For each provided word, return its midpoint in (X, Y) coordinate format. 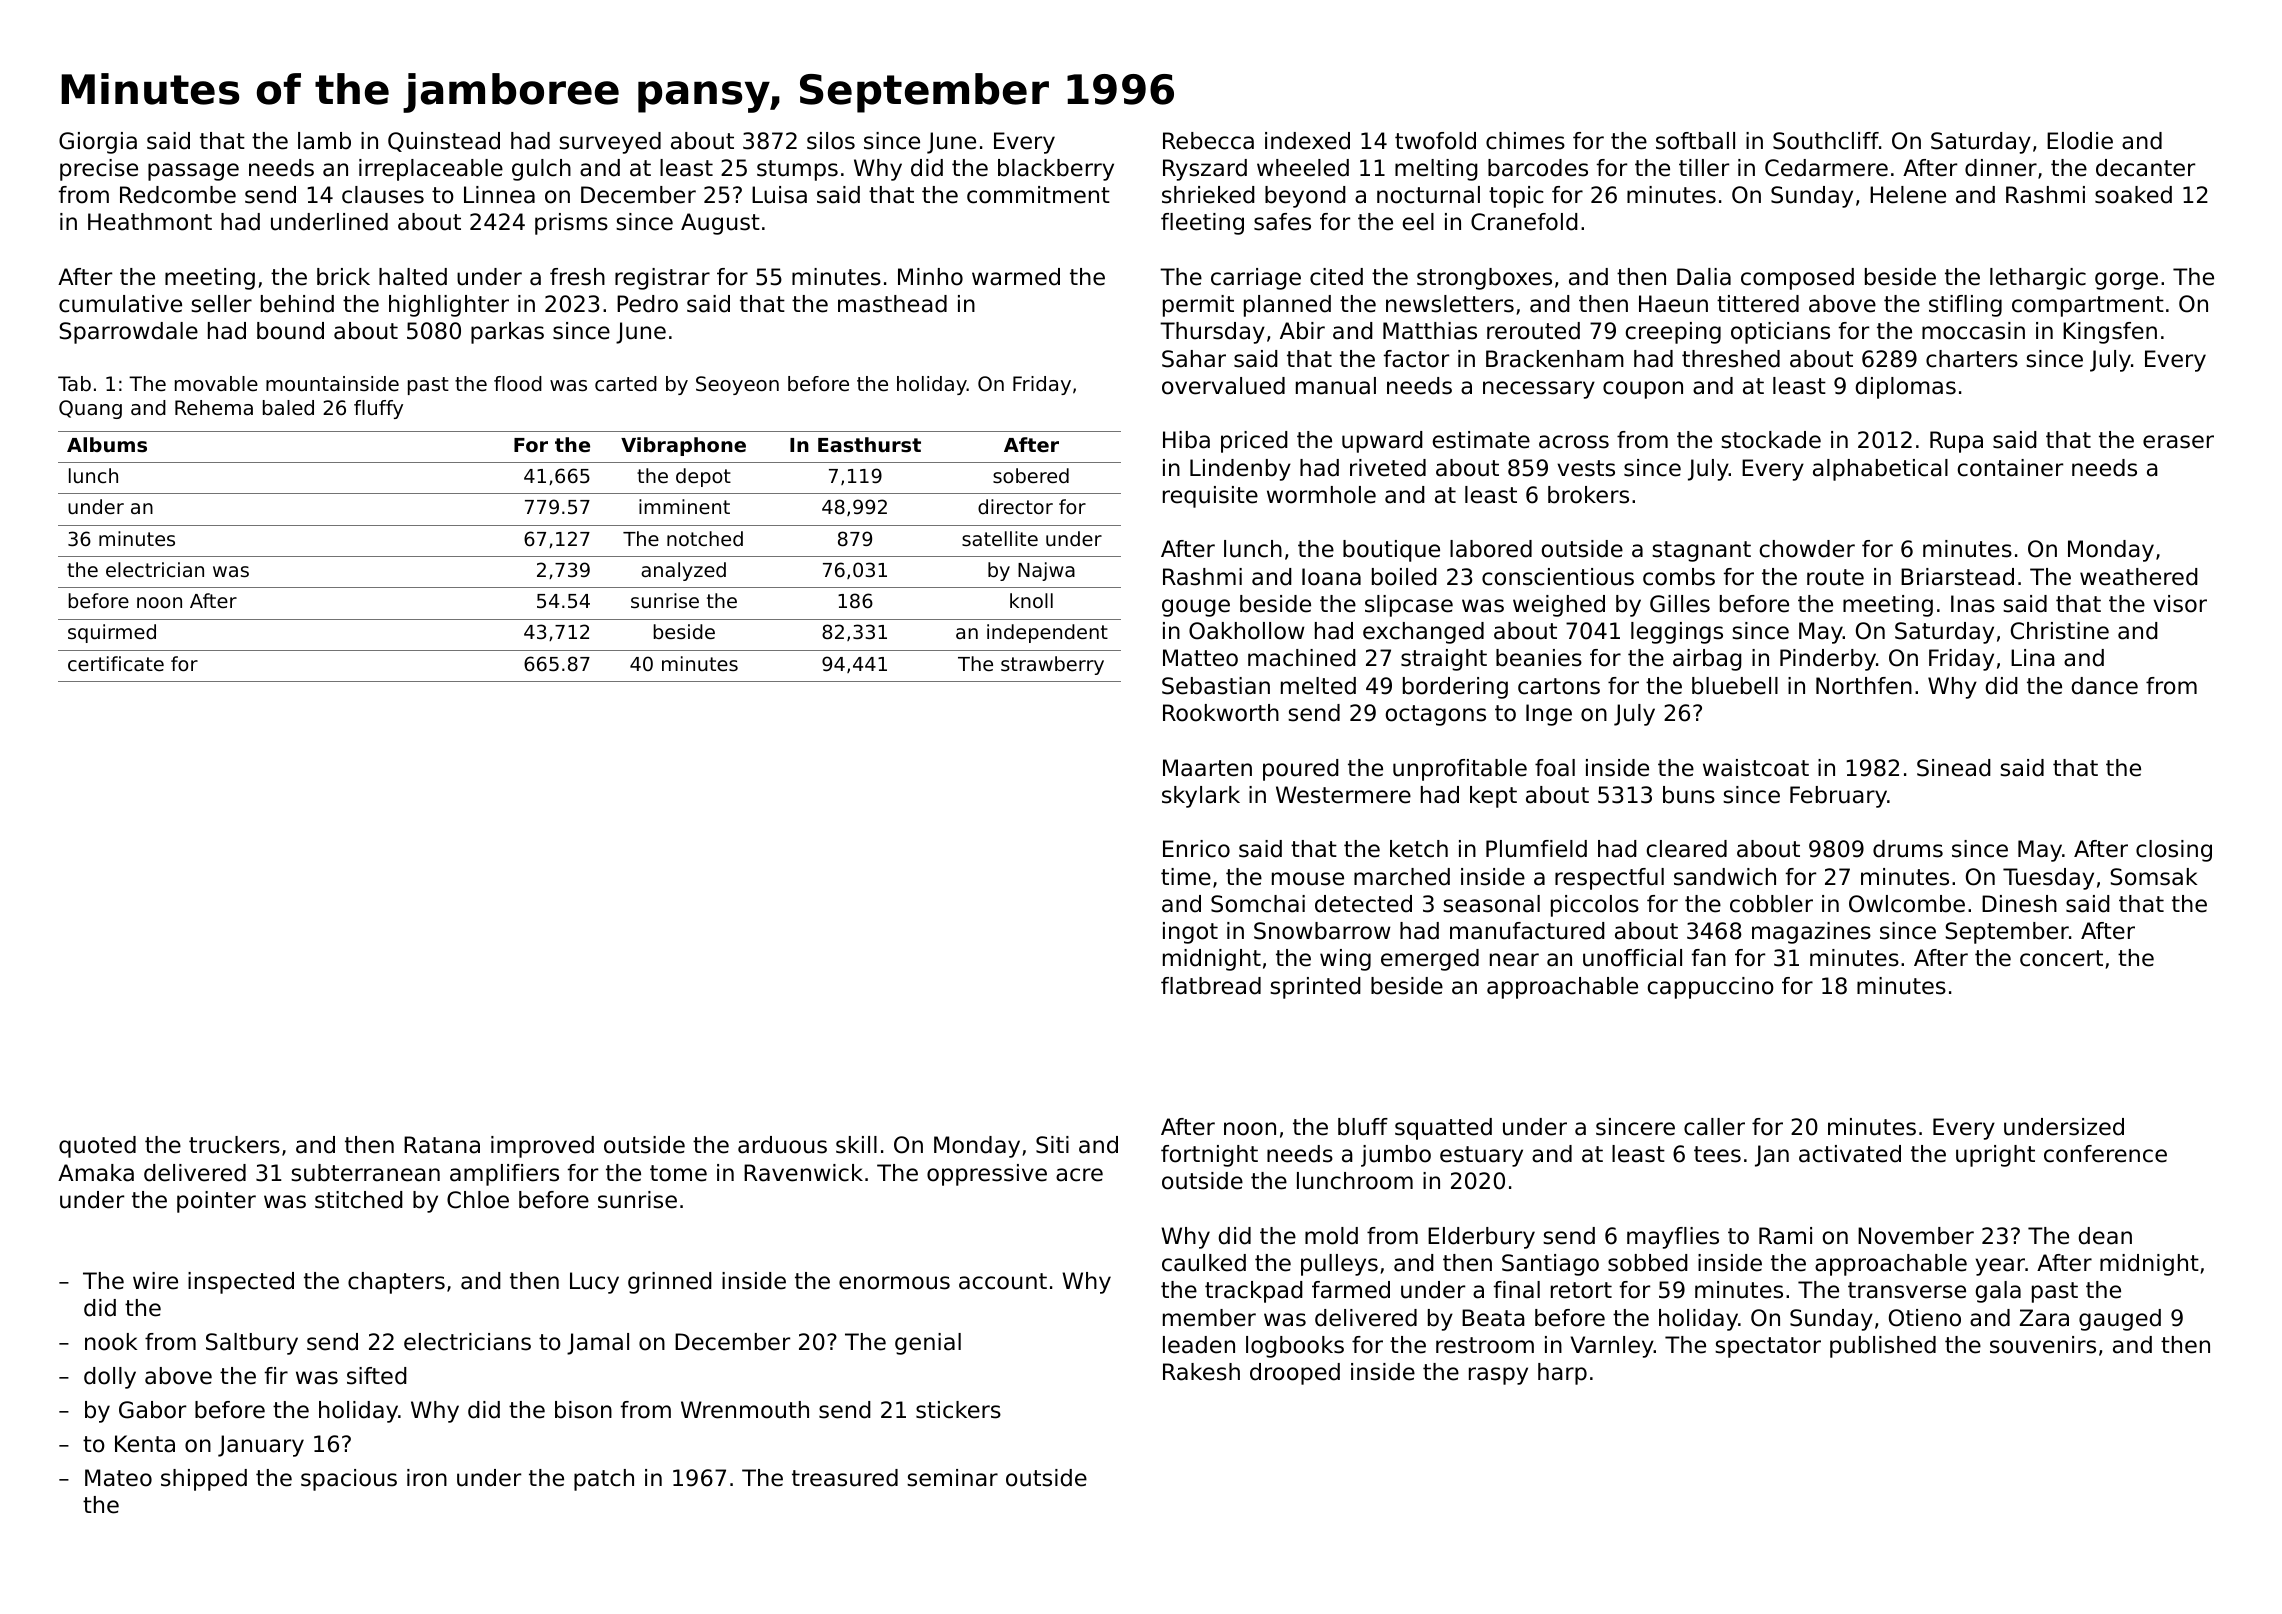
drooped (1295, 1374)
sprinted (1315, 988)
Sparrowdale (129, 333)
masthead (892, 304)
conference (2105, 1154)
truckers (234, 1145)
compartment (2088, 306)
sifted (377, 1376)
